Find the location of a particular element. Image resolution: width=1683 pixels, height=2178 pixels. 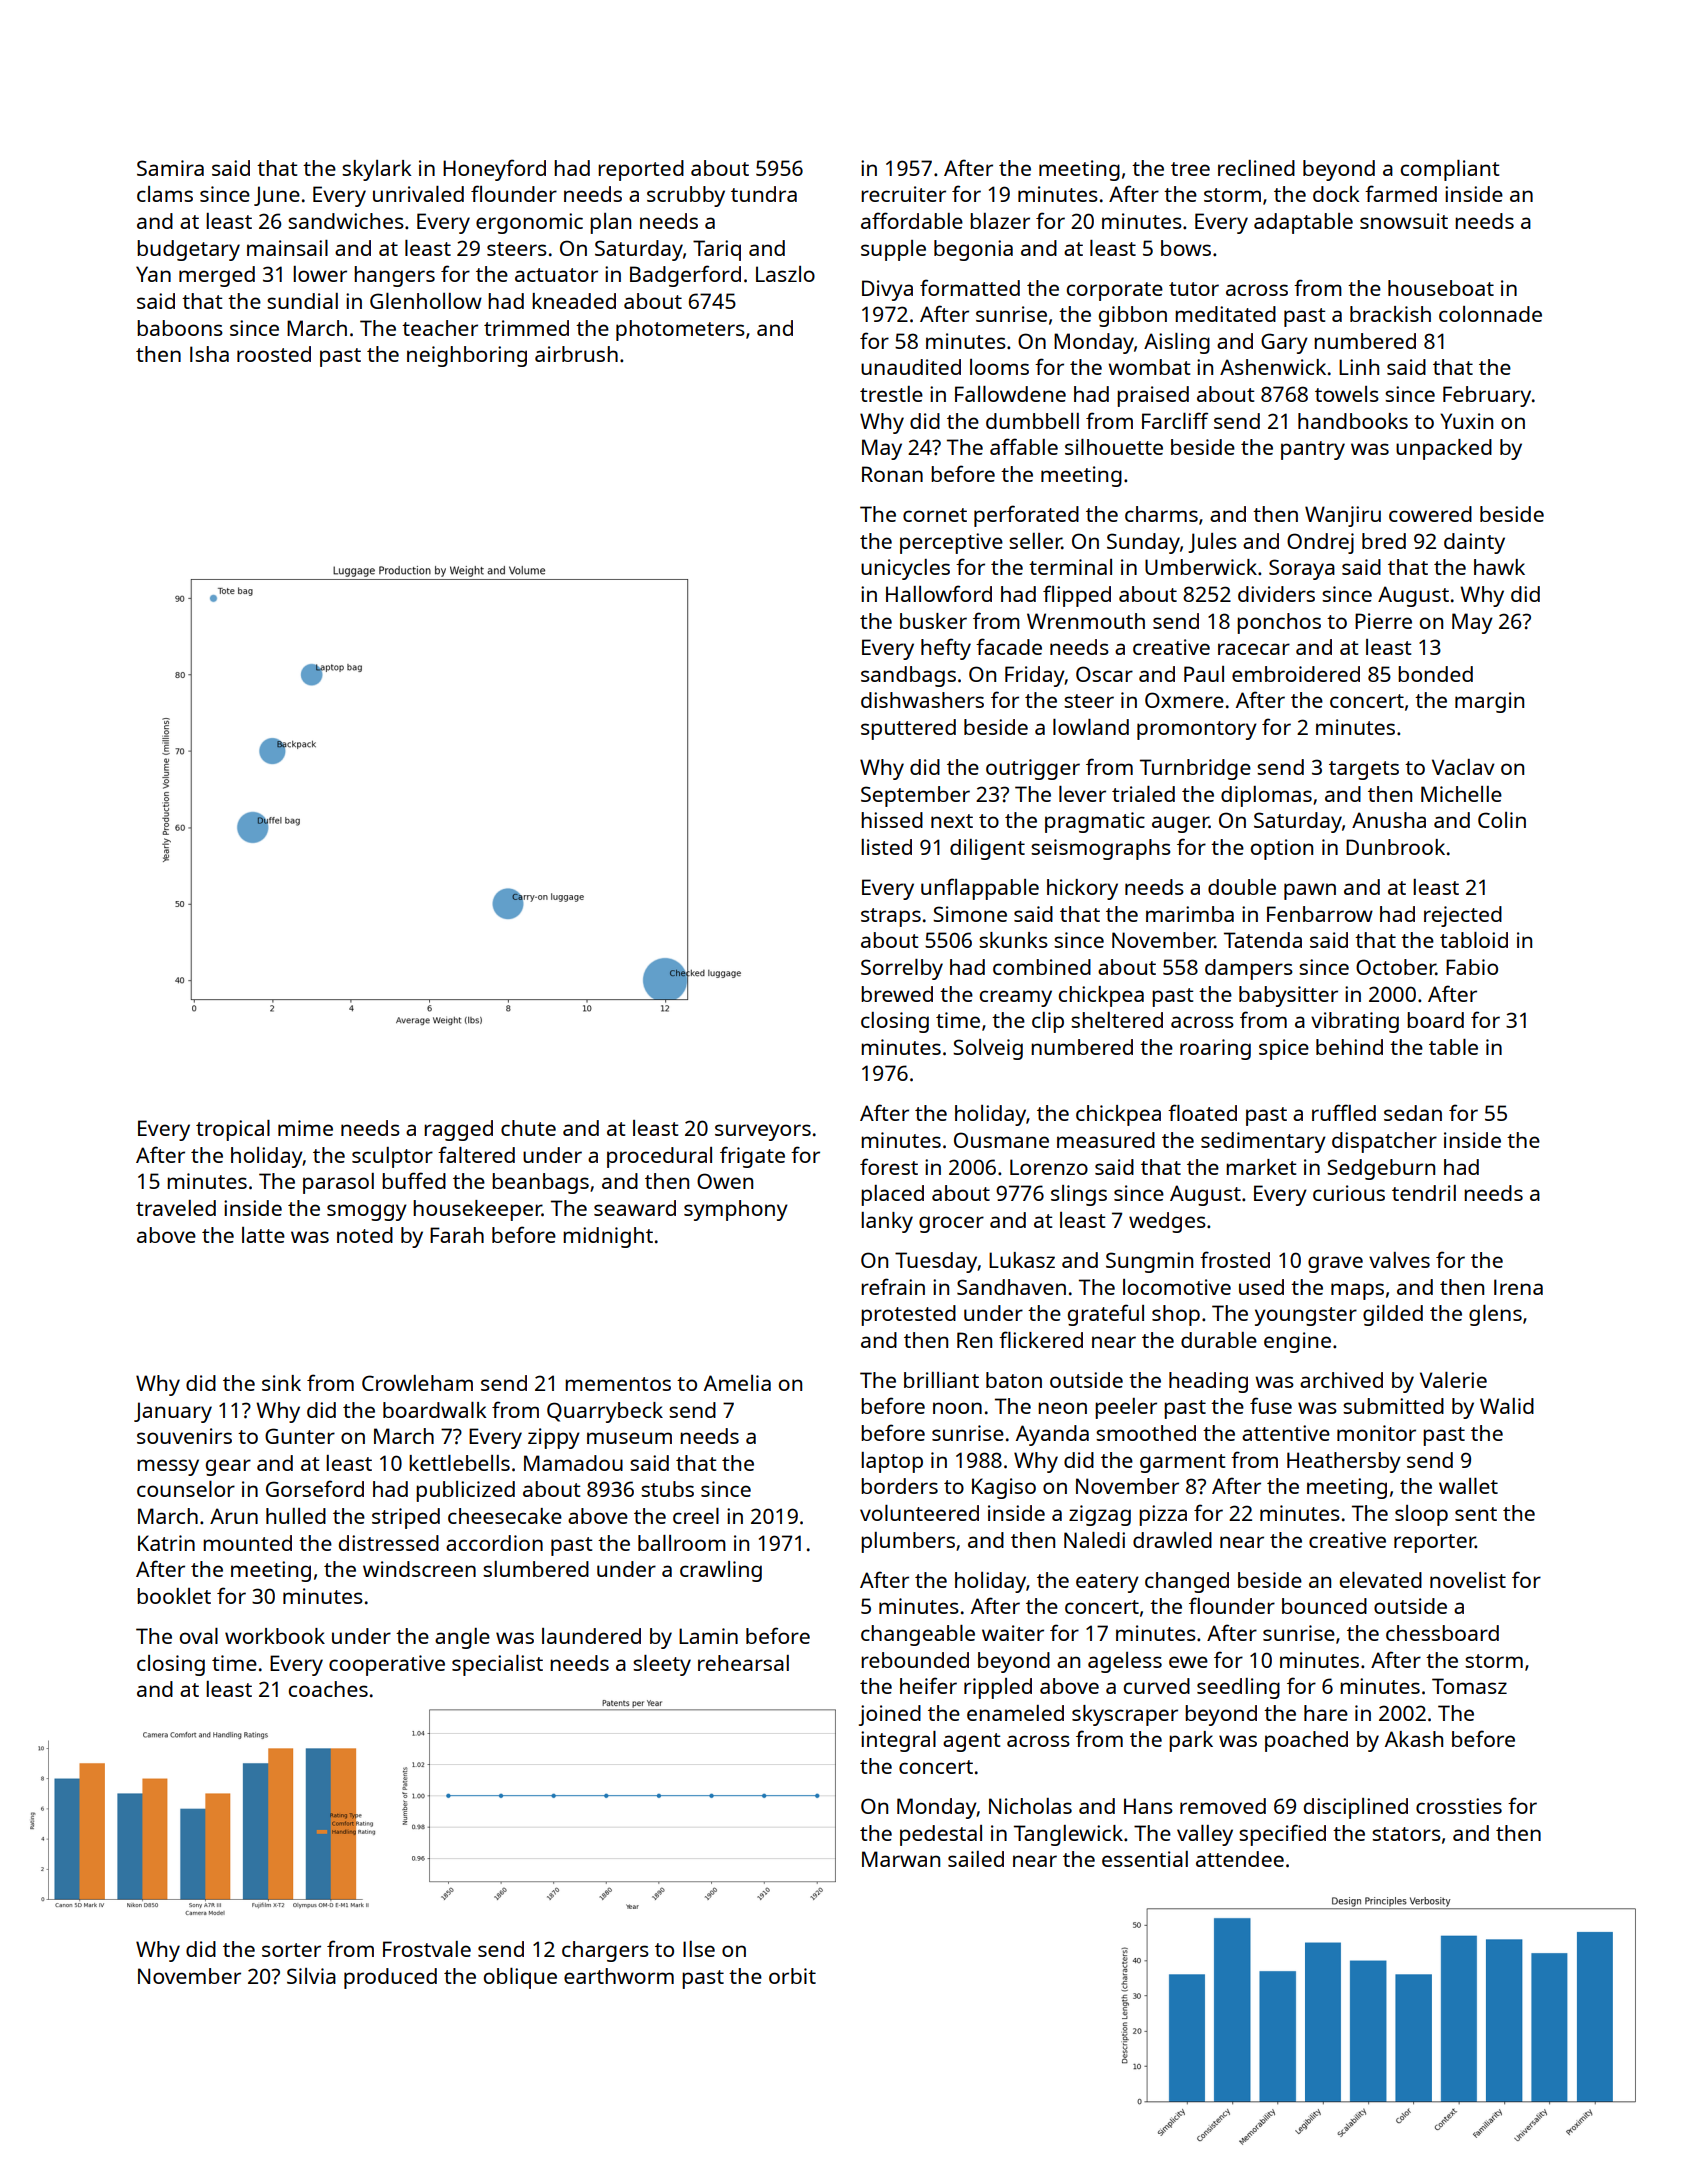

garment is located at coordinates (1182, 1463).
